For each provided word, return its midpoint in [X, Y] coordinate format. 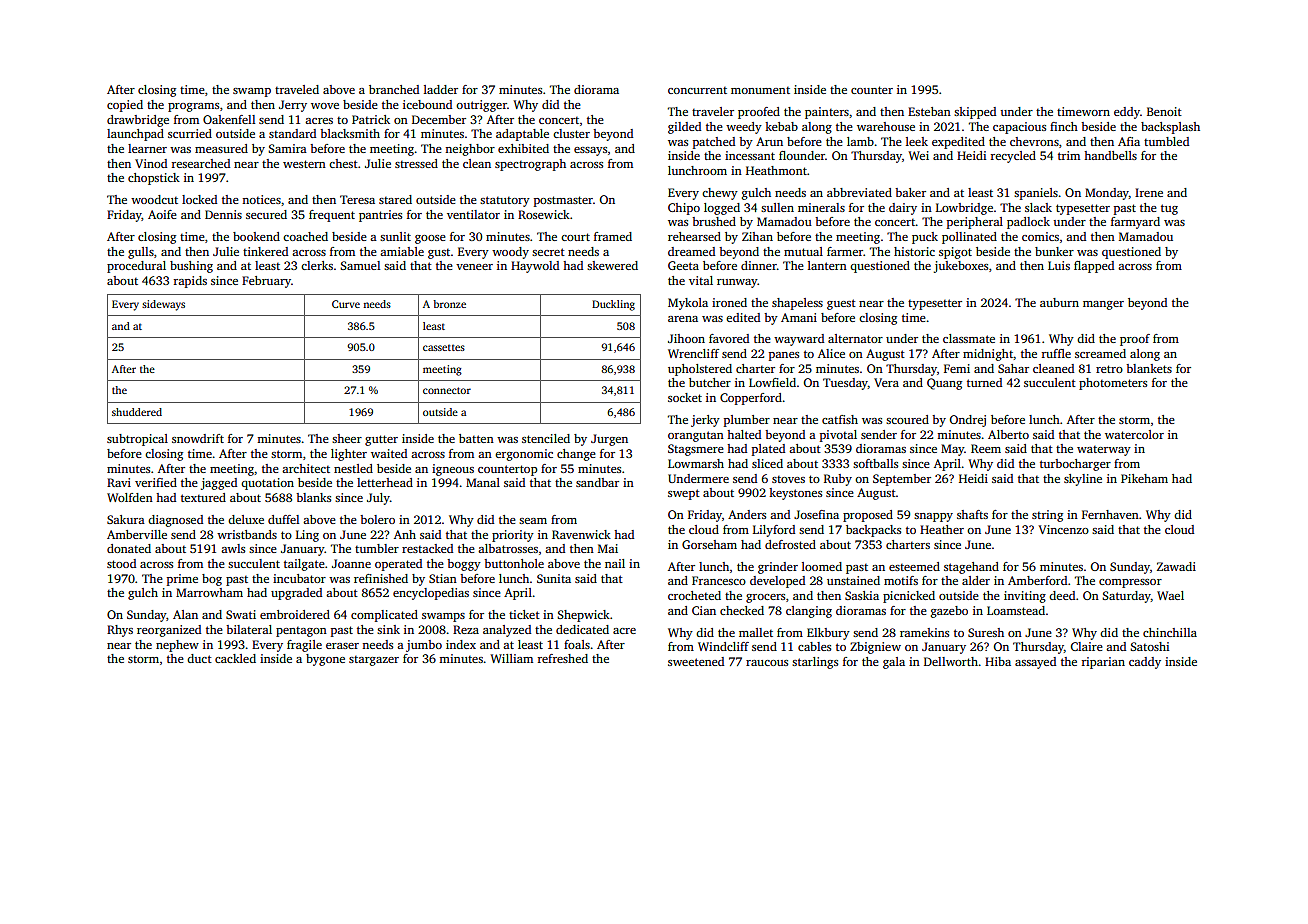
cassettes [444, 348]
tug [1169, 209]
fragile [304, 646]
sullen [777, 207]
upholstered [700, 370]
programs [193, 107]
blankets [1149, 368]
